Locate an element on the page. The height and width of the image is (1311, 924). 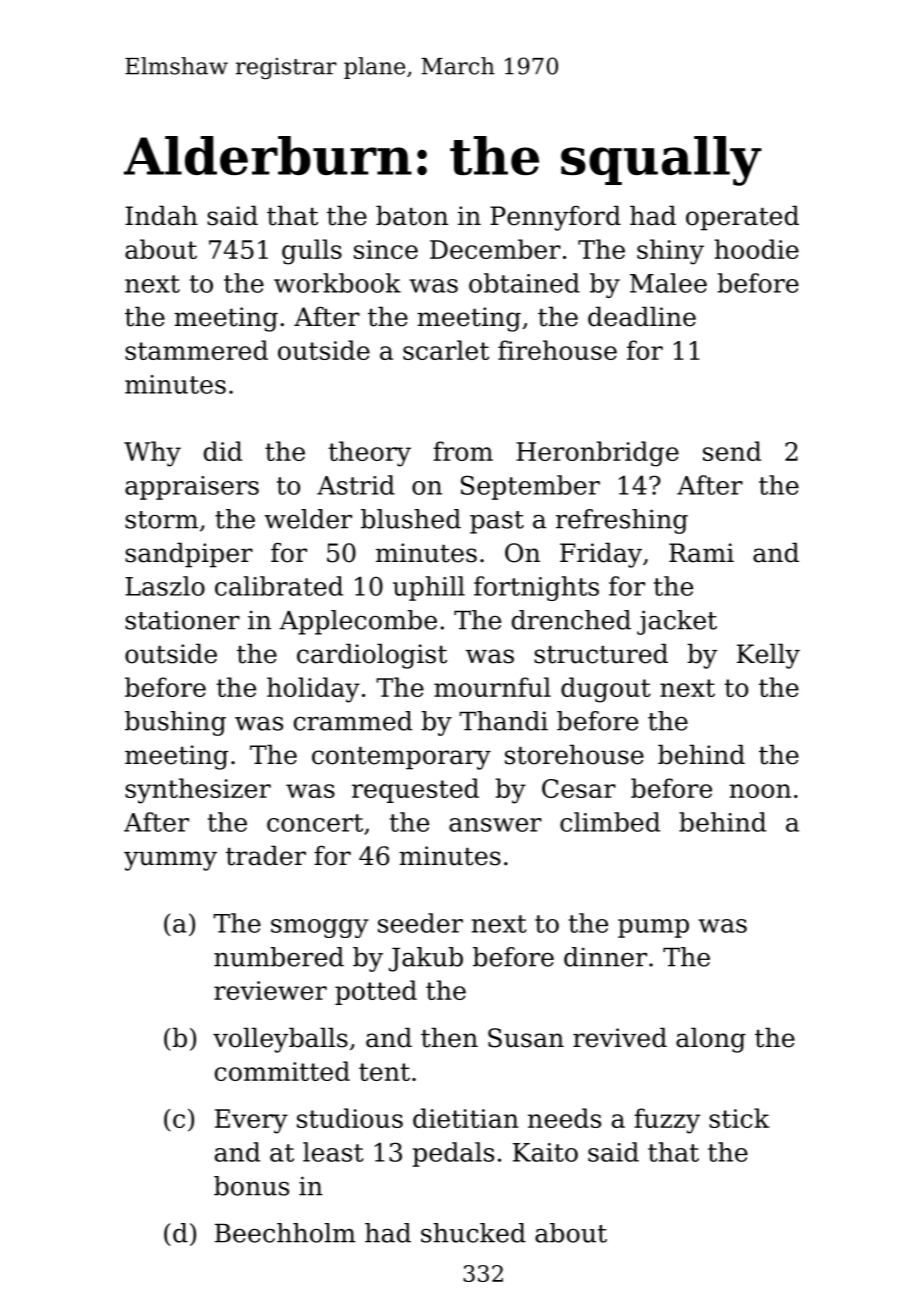
hoodie is located at coordinates (756, 249).
